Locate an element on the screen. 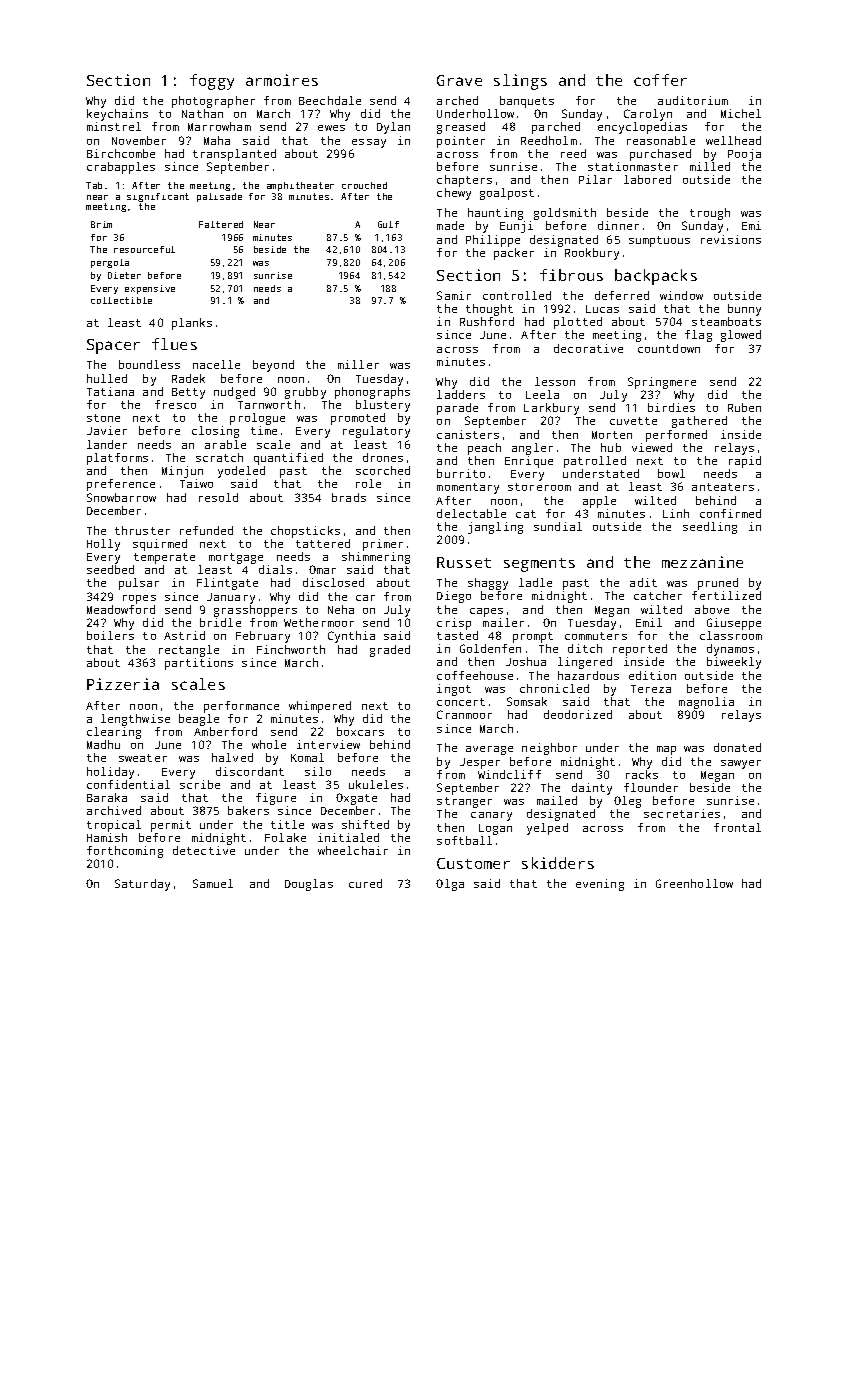  sumptuous is located at coordinates (659, 241).
